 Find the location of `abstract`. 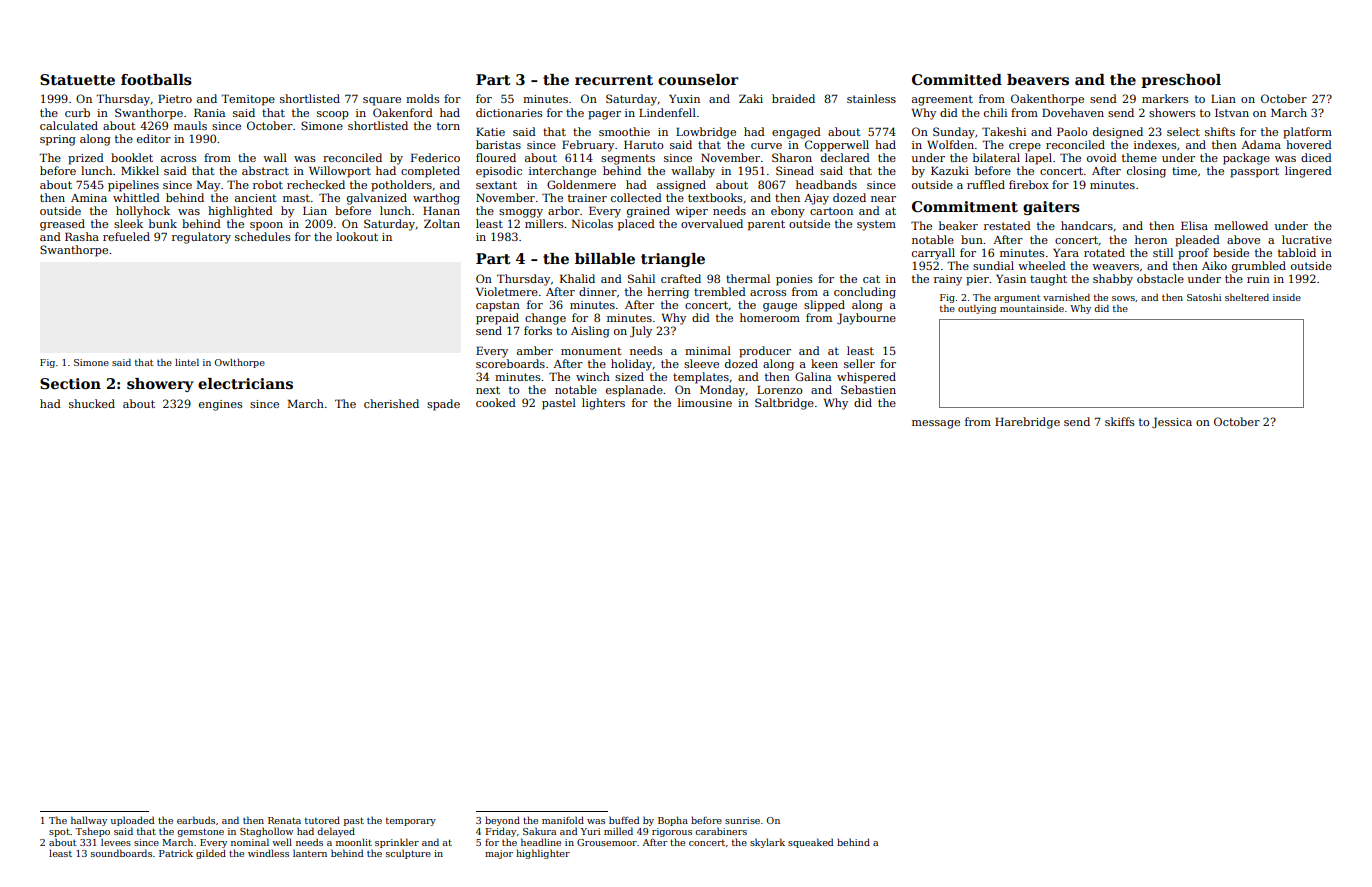

abstract is located at coordinates (265, 170).
